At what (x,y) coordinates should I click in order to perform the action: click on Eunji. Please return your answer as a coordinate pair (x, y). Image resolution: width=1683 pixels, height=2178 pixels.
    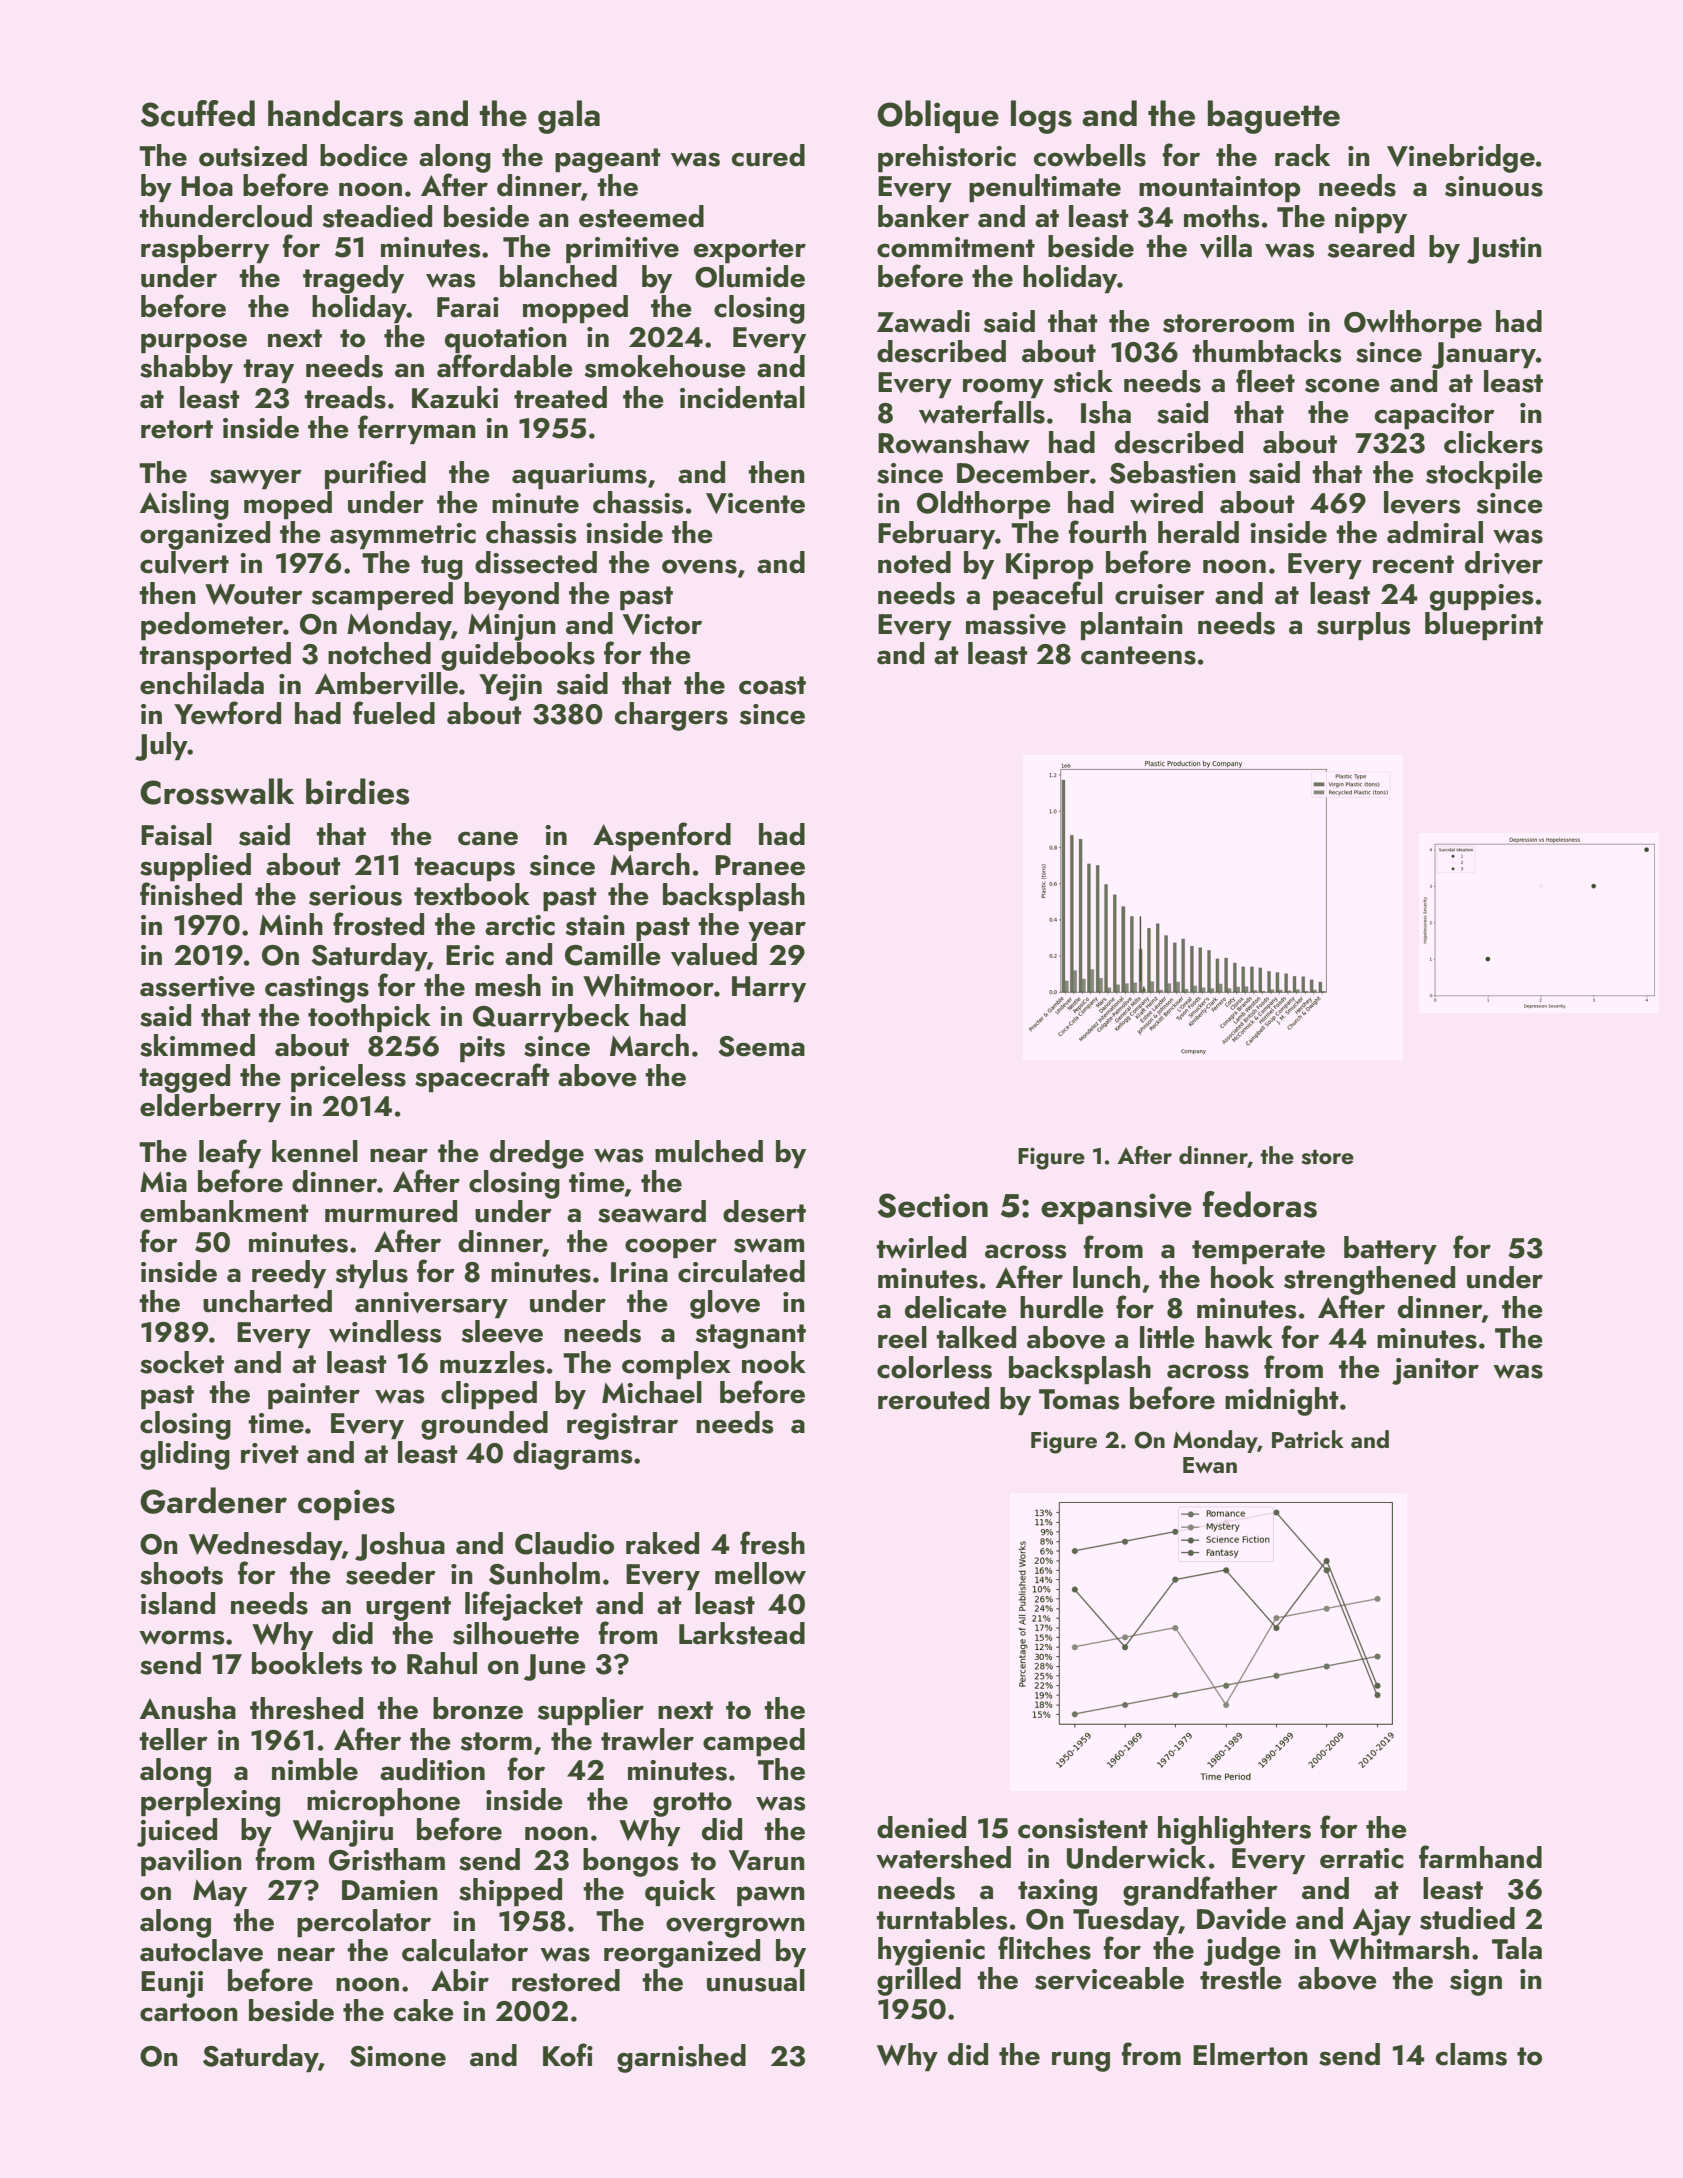
    Looking at the image, I should click on (172, 1984).
